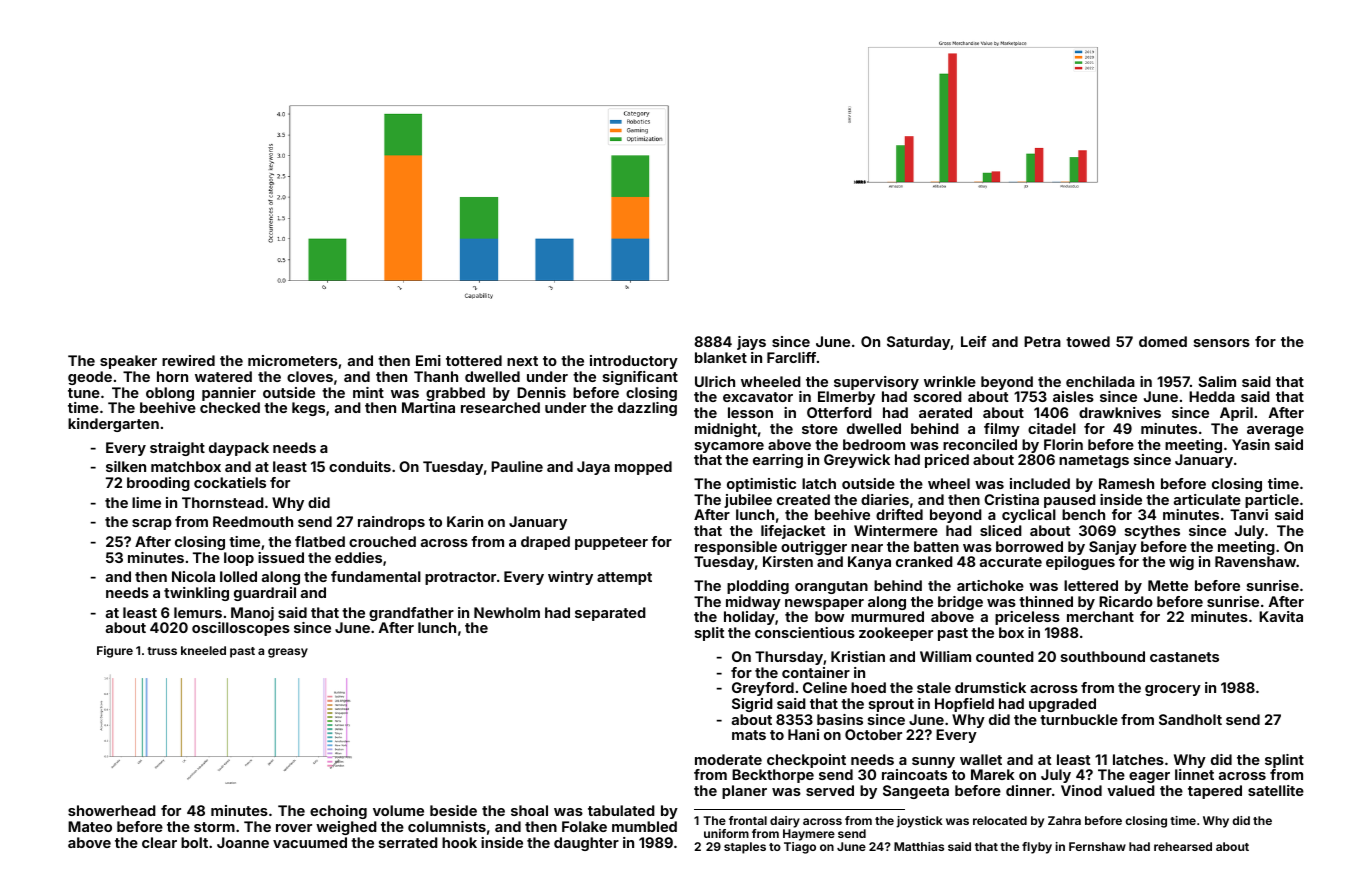  What do you see at coordinates (1126, 601) in the page?
I see `Ricardo` at bounding box center [1126, 601].
